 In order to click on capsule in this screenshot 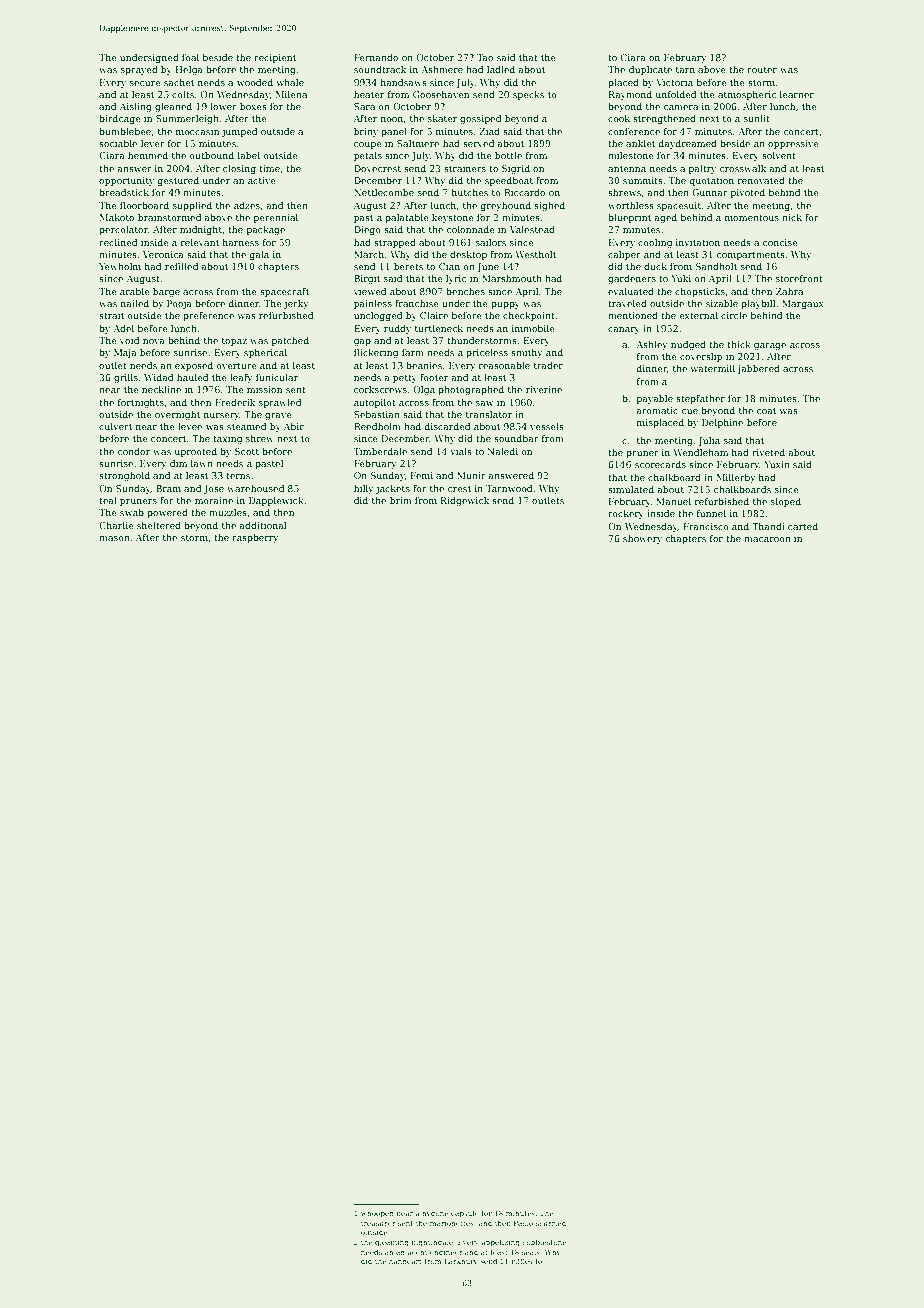, I will do `click(465, 1214)`.
